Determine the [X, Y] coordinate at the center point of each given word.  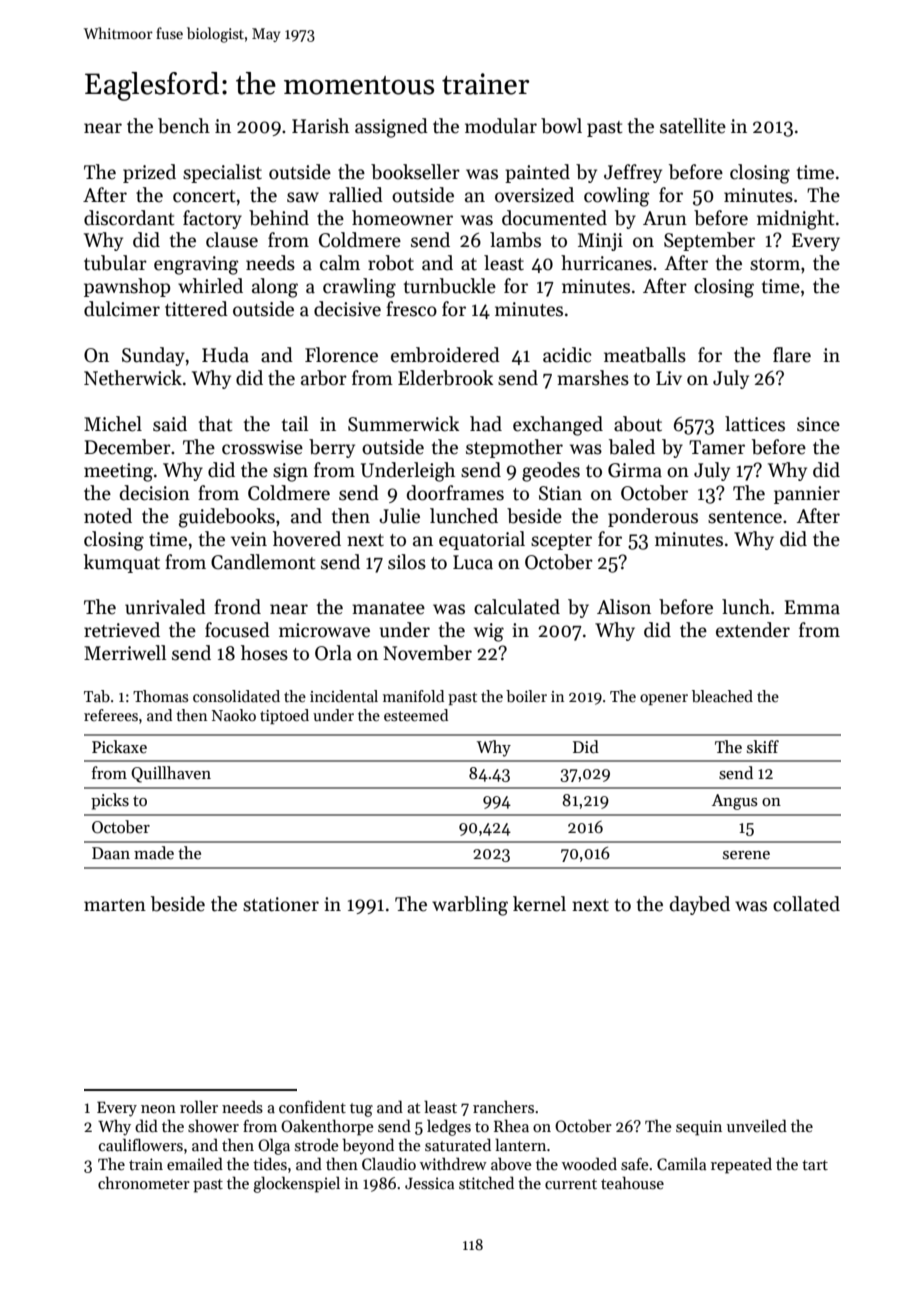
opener [664, 699]
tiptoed [284, 716]
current [571, 1184]
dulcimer [122, 309]
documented [554, 218]
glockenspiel [296, 1184]
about [638, 424]
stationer [281, 904]
